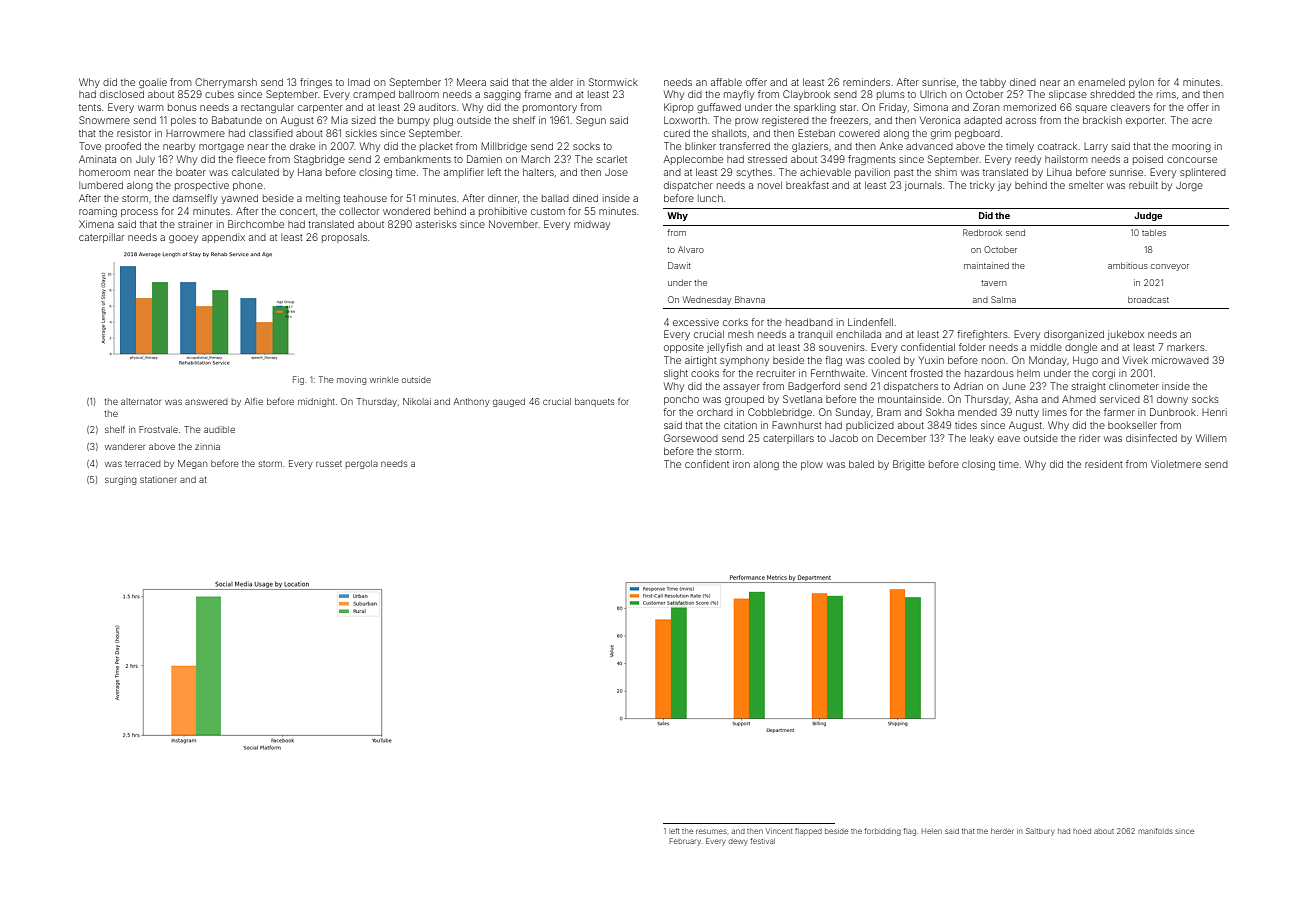 This screenshot has width=1308, height=924. I want to click on blinker, so click(700, 146).
